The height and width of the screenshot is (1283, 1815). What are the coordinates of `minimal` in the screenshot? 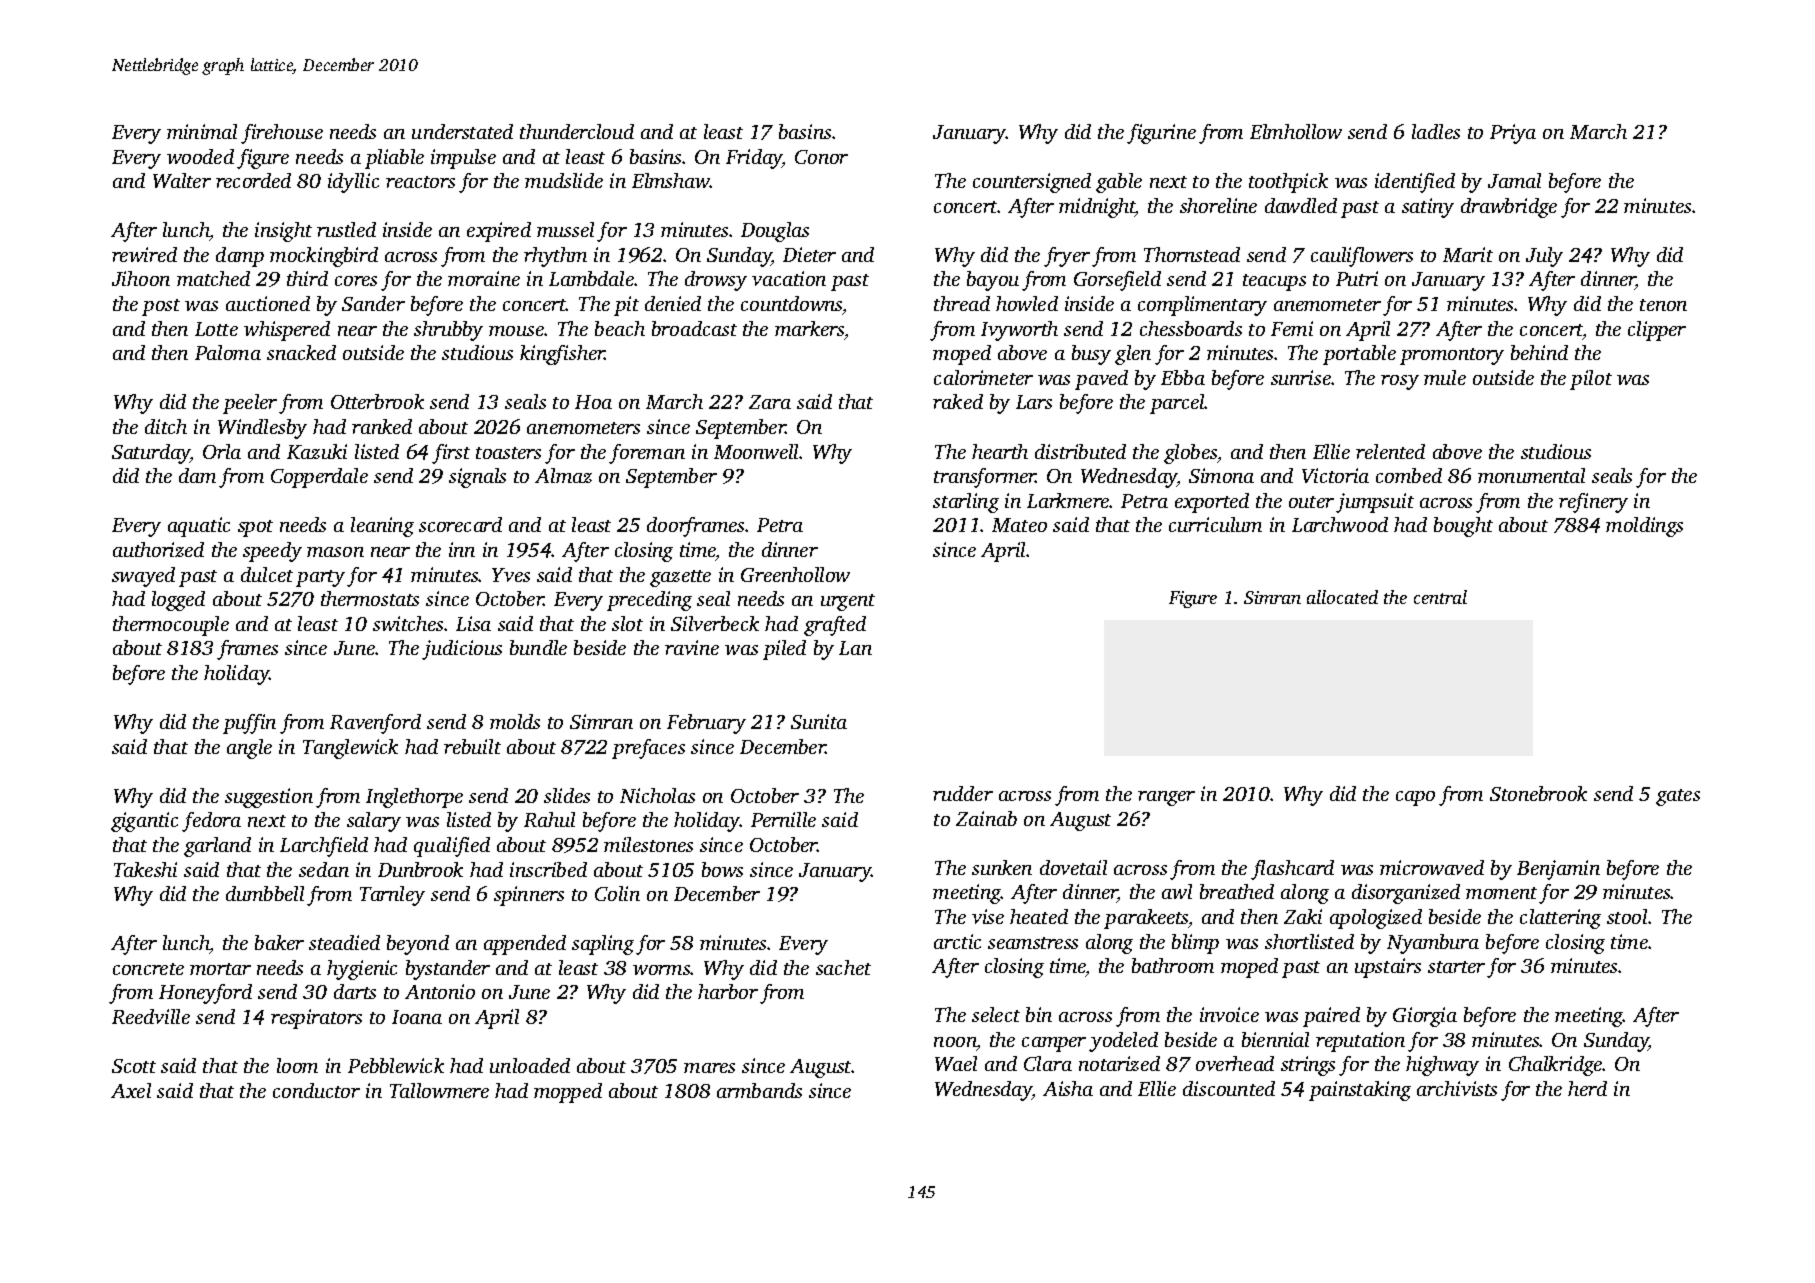 It's located at (202, 131).
